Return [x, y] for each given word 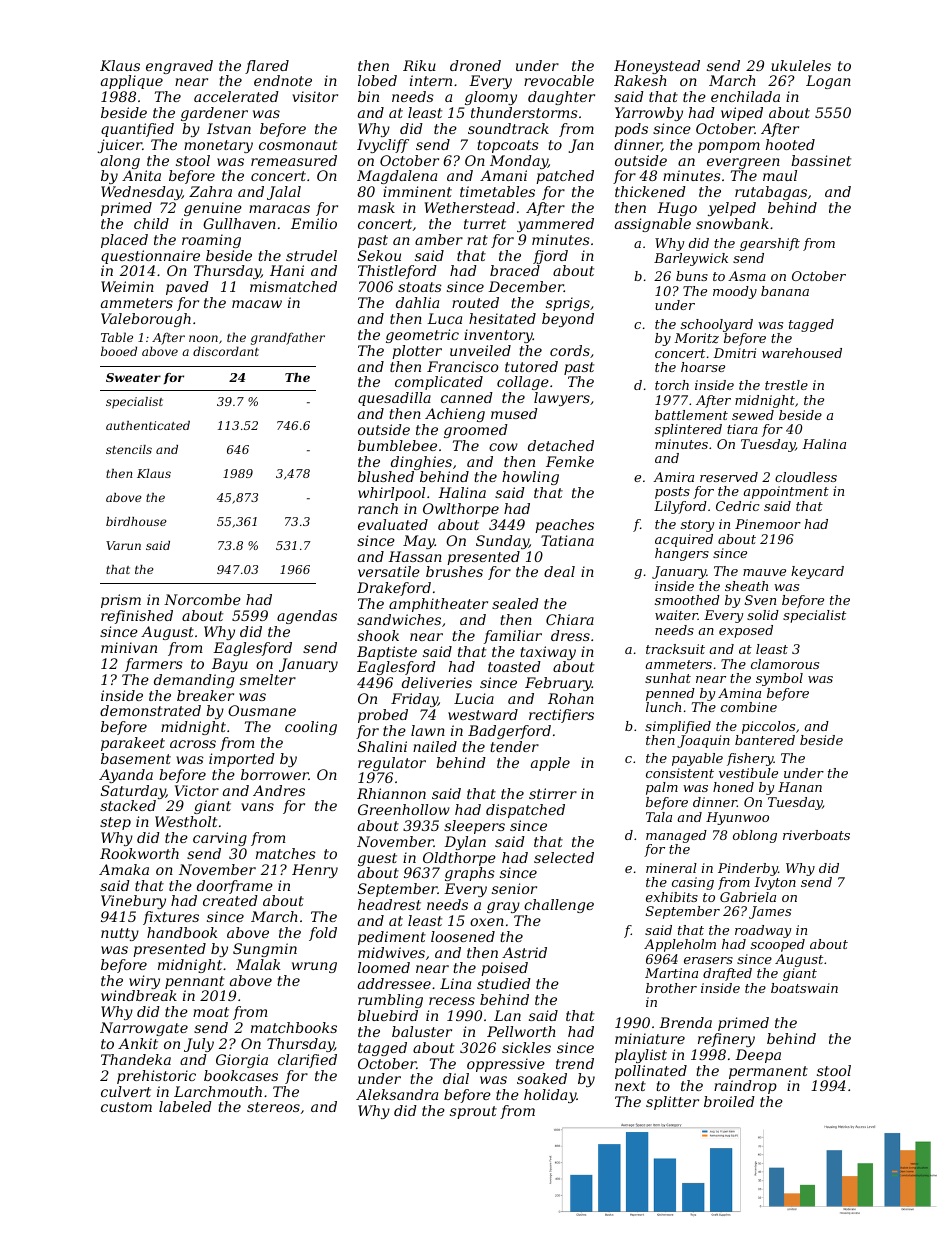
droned [475, 65]
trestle [786, 385]
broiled [729, 1101]
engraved [179, 67]
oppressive [506, 1065]
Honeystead [657, 67]
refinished [137, 617]
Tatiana [567, 540]
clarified [307, 1061]
